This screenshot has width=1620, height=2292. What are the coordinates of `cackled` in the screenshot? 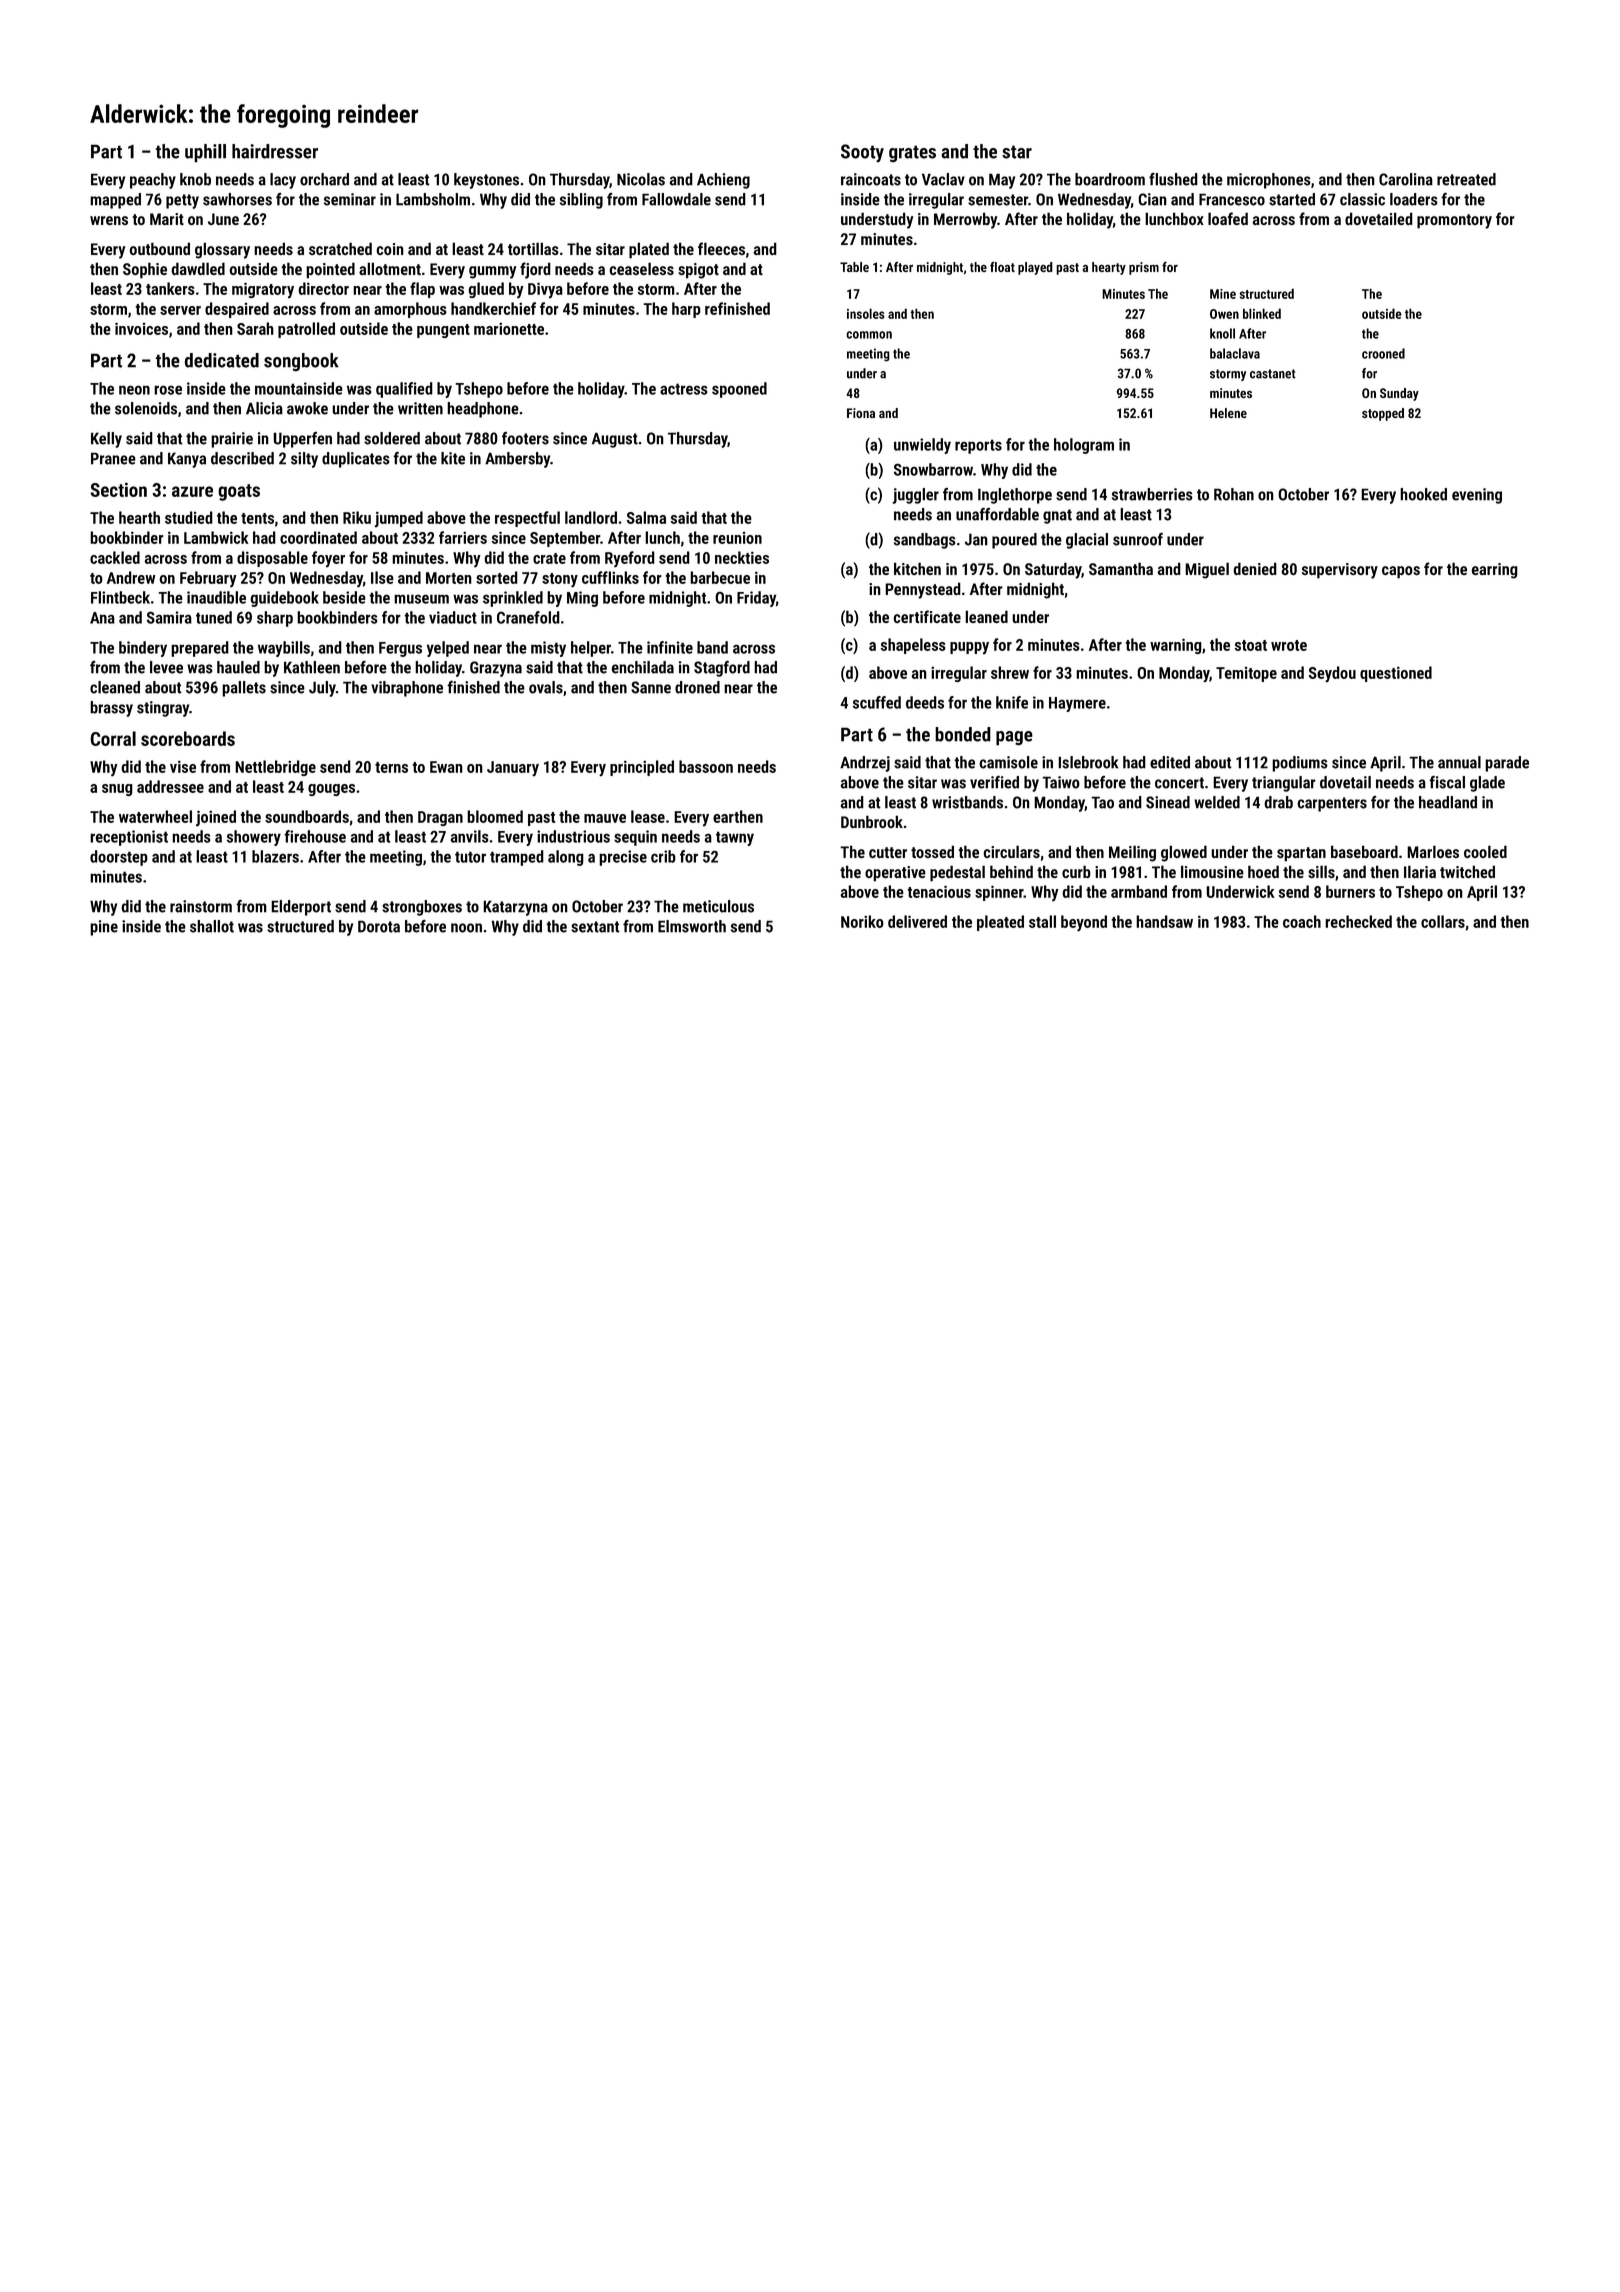 It's located at (115, 557).
